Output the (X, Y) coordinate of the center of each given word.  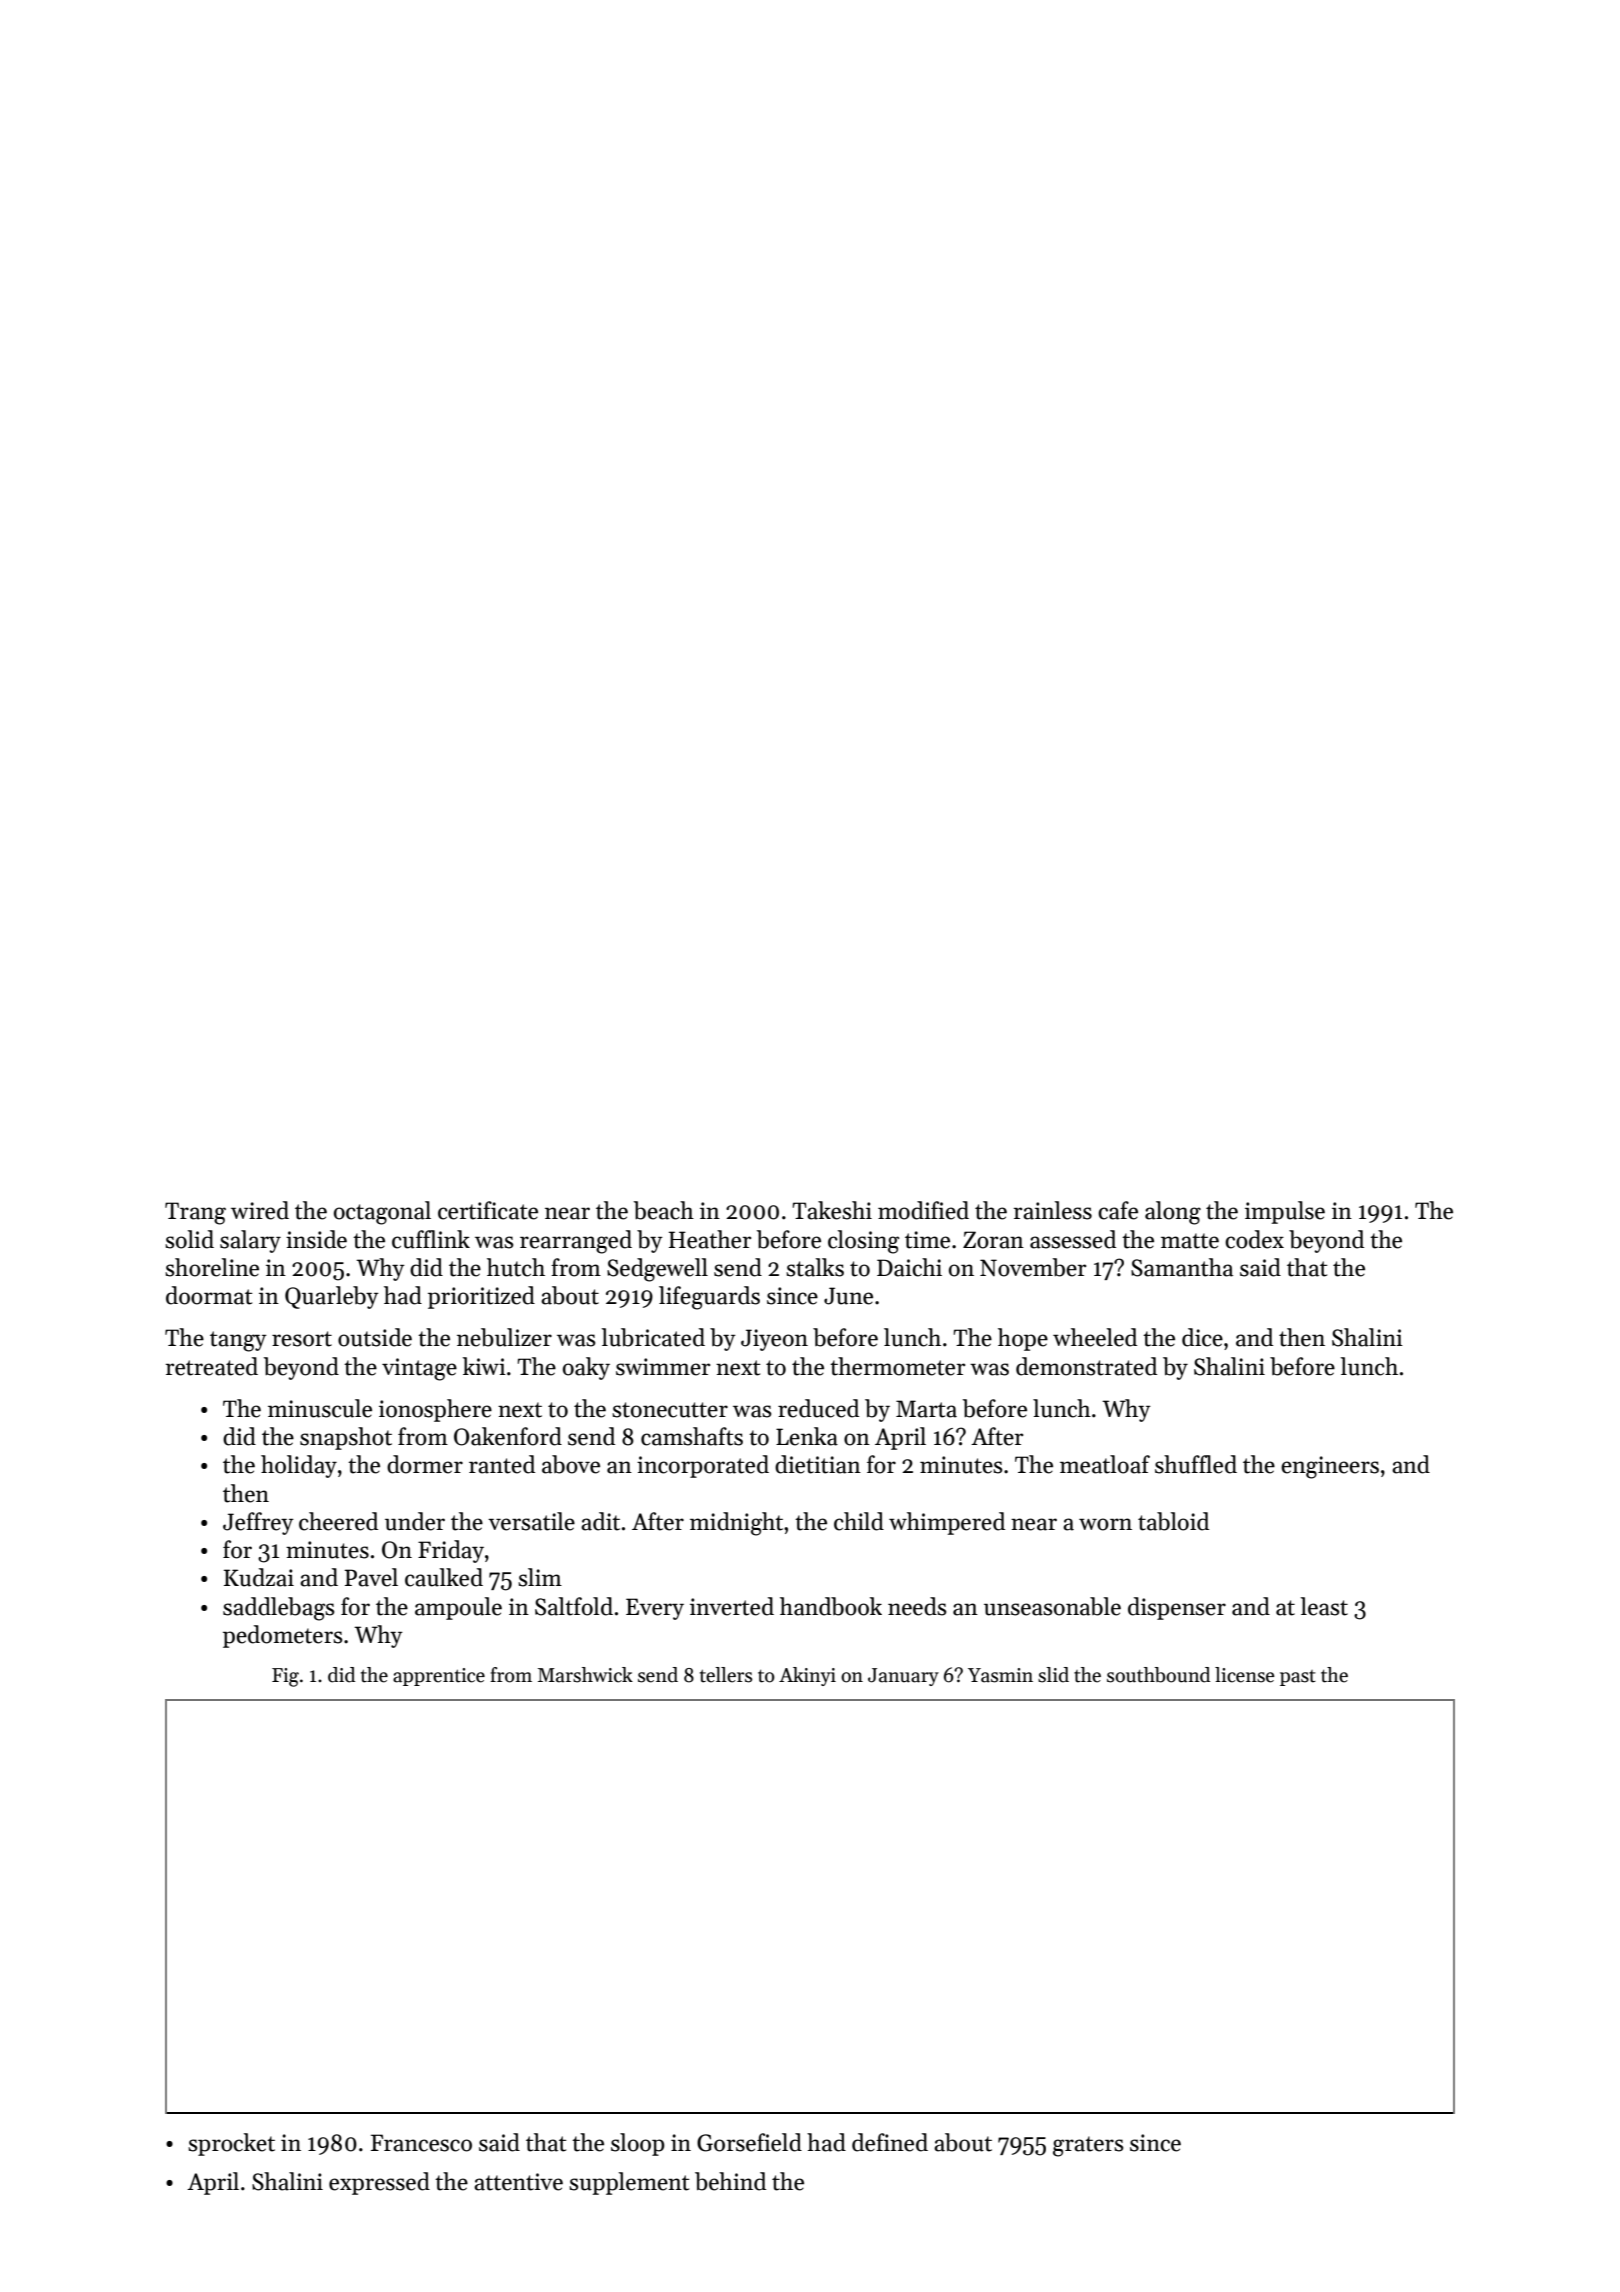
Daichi (909, 1267)
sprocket (231, 2144)
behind (730, 2181)
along (1173, 1213)
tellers (726, 1675)
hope (1023, 1339)
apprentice (439, 1677)
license (1245, 1675)
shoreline (212, 1267)
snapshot (346, 1438)
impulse (1285, 1212)
